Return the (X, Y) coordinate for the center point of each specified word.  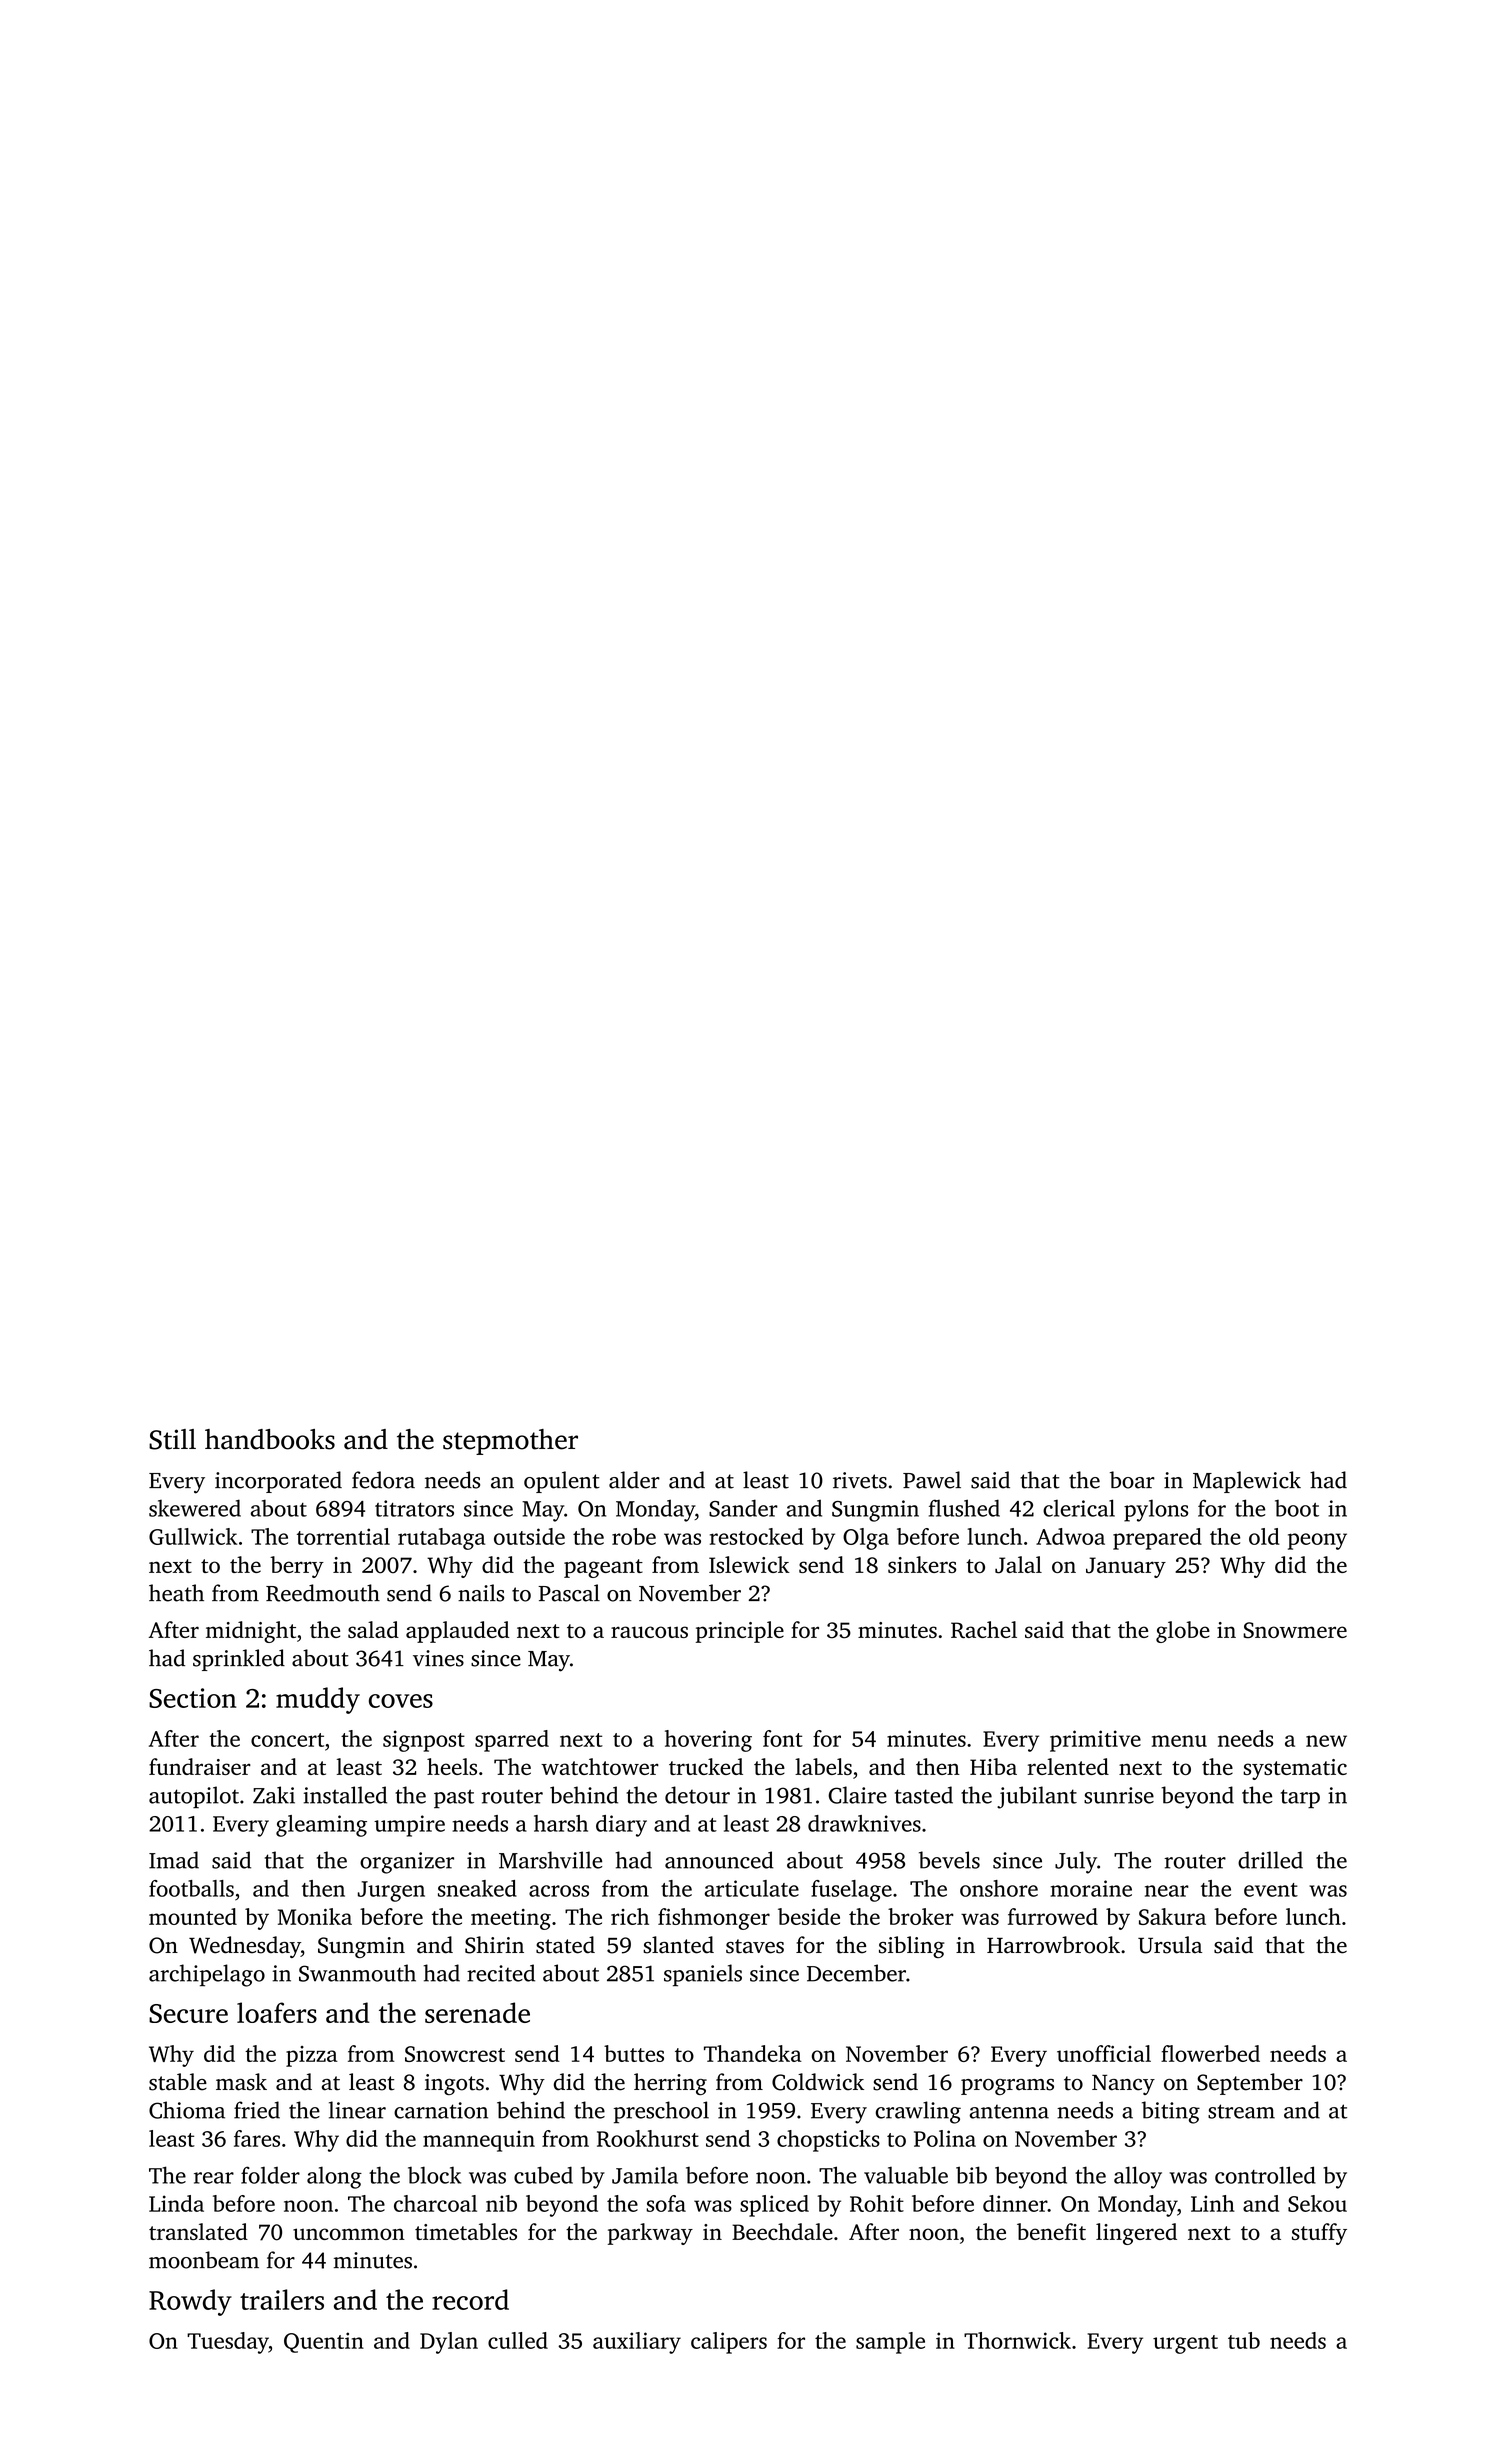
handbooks (270, 1439)
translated (198, 2231)
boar (1132, 1480)
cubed (543, 2175)
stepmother (510, 1442)
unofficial (1104, 2053)
